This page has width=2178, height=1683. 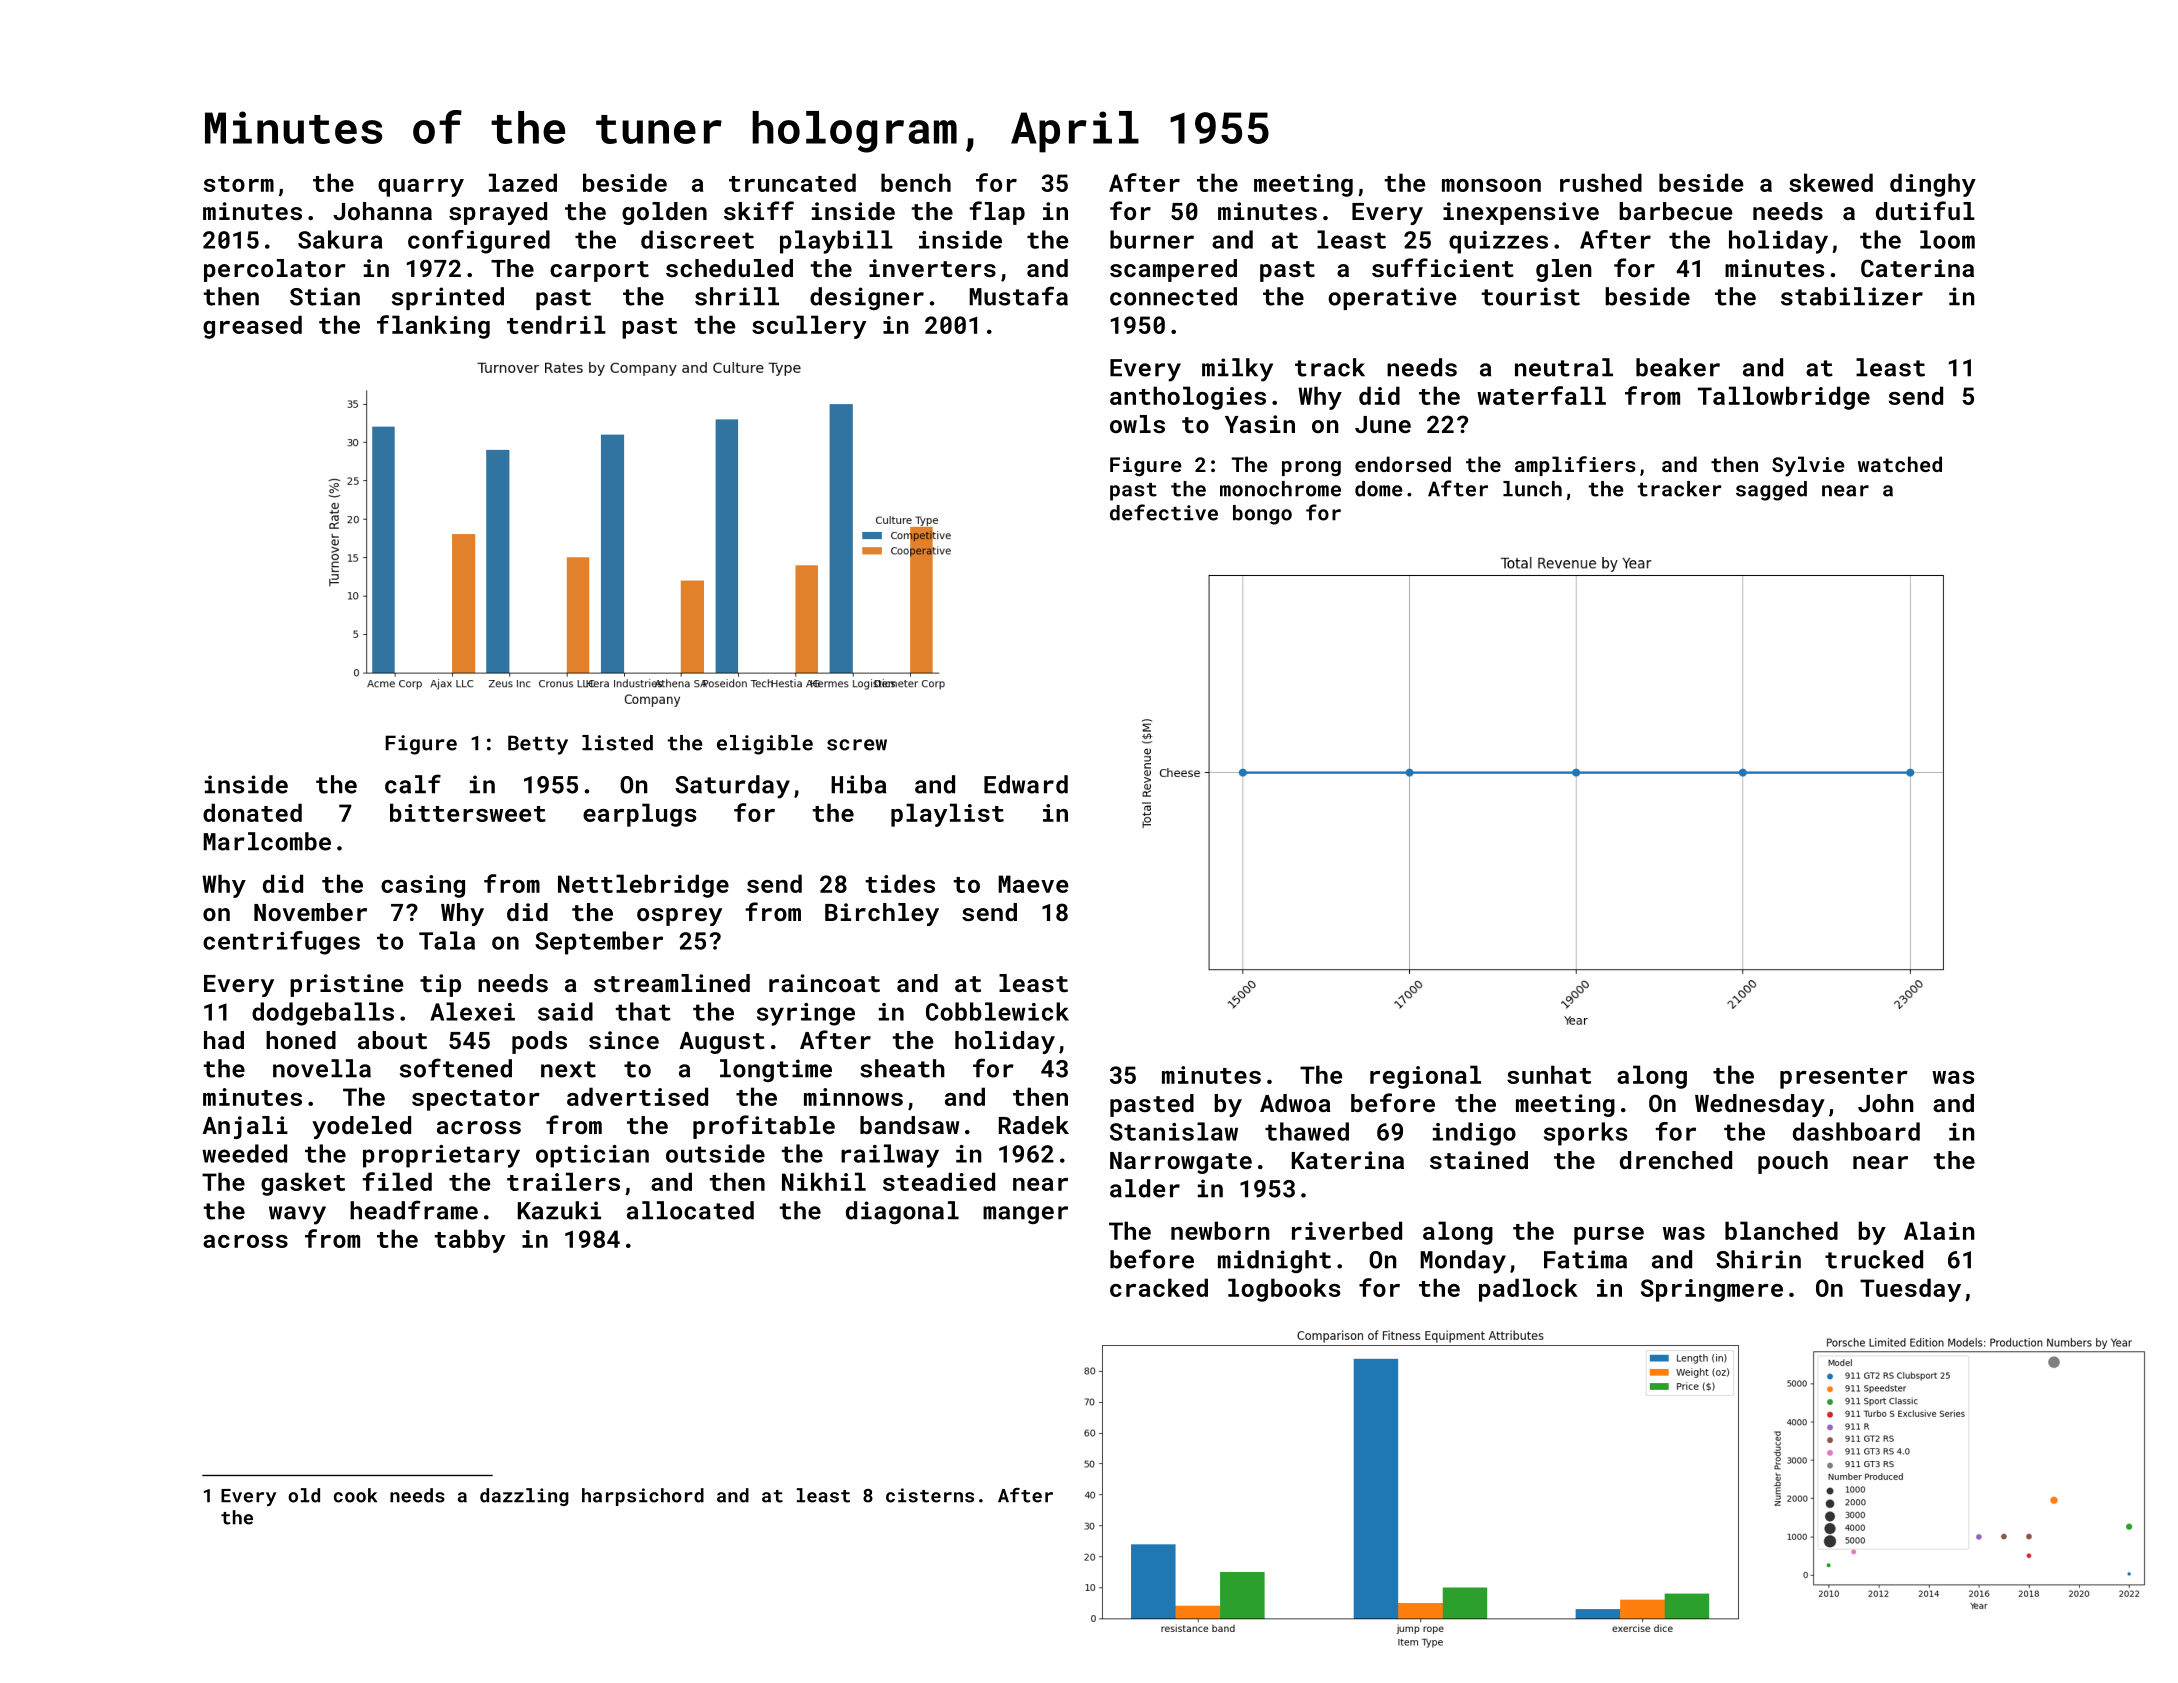 I want to click on Maeve, so click(x=1033, y=884).
